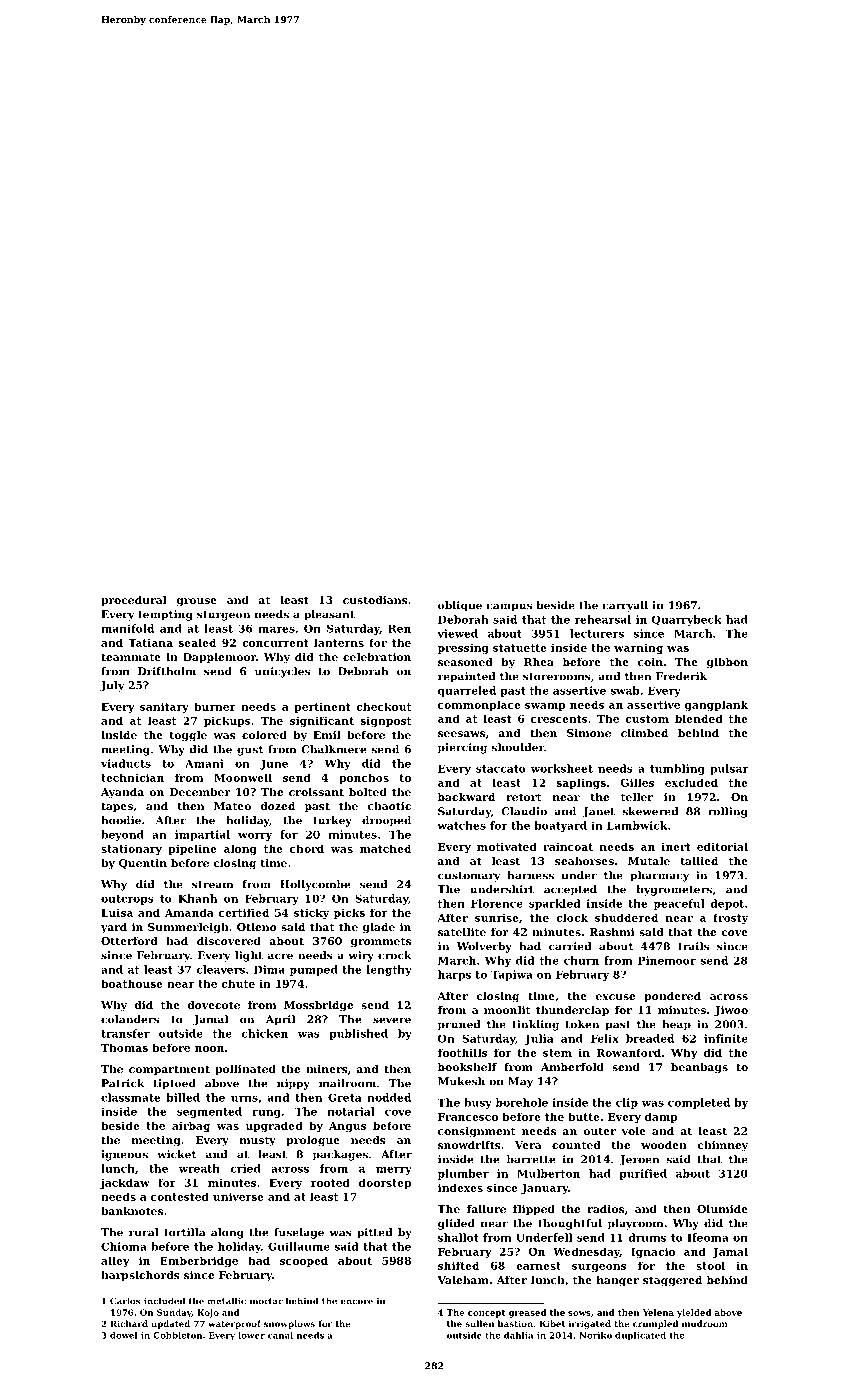  I want to click on grouse, so click(196, 602).
